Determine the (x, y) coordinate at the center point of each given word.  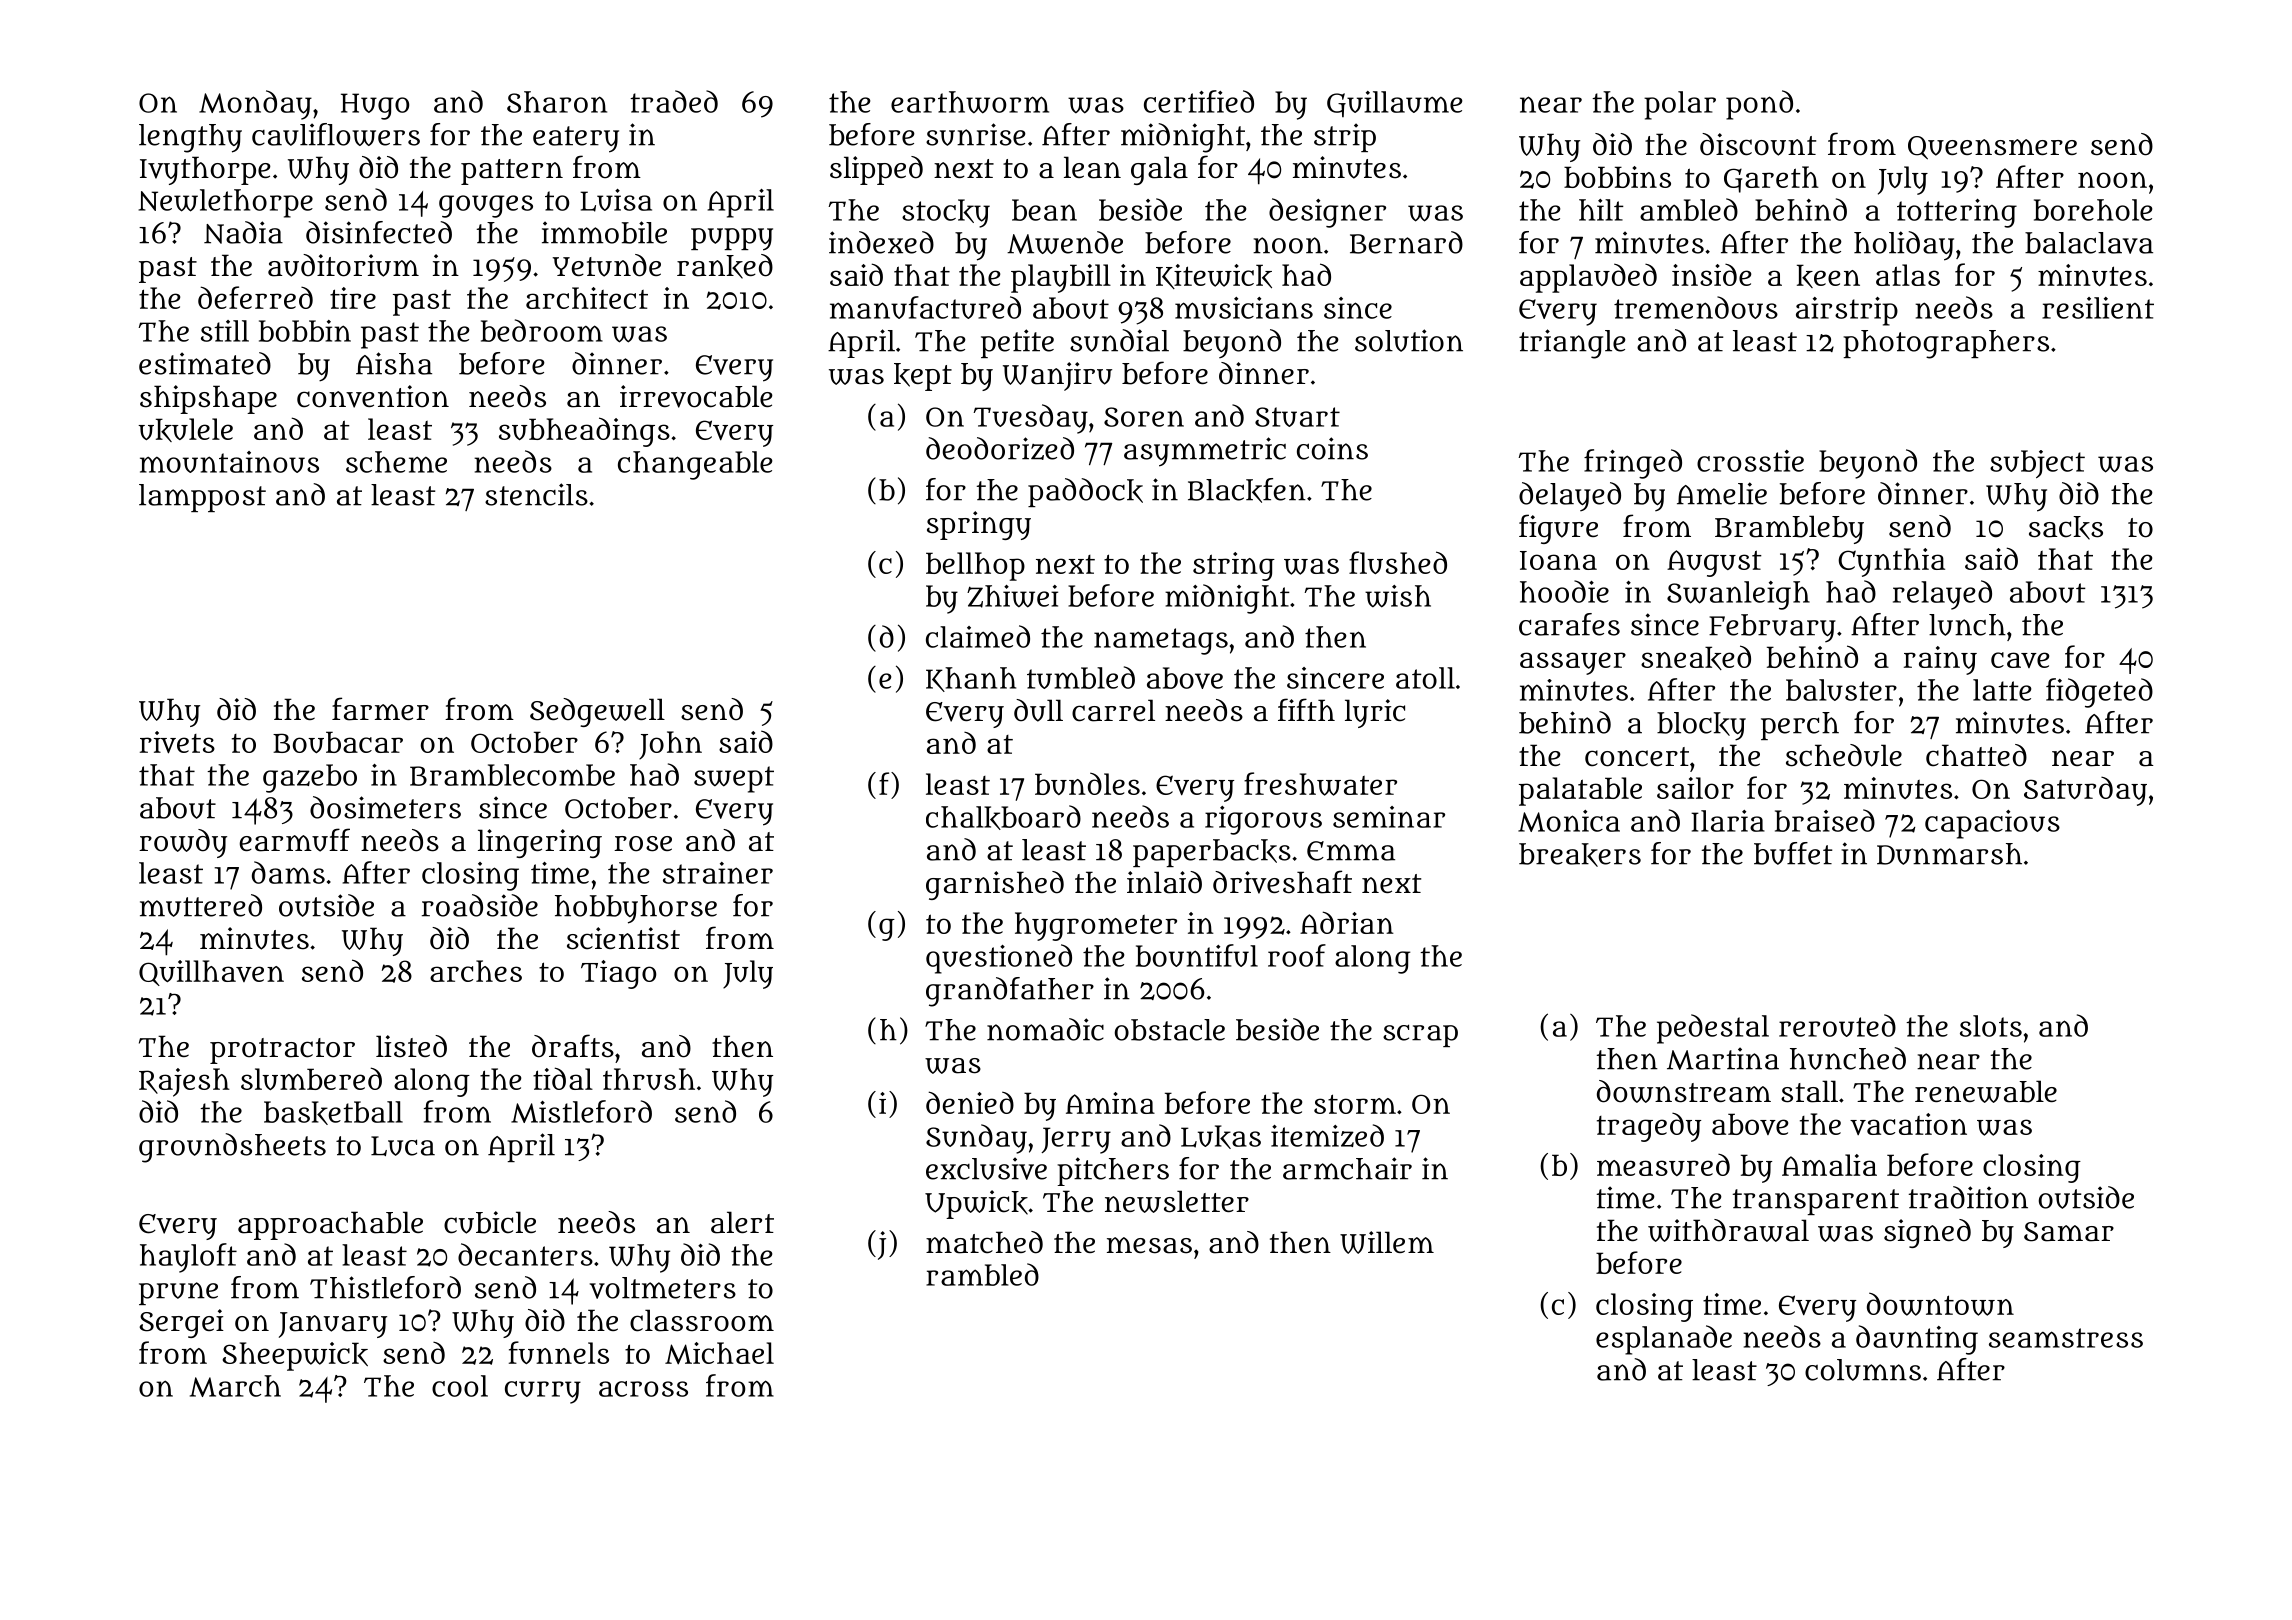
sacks (2066, 528)
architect (587, 298)
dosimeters (385, 807)
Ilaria (1728, 821)
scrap (1420, 1035)
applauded (1588, 278)
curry (543, 1392)
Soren (1144, 417)
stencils (536, 494)
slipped (876, 170)
